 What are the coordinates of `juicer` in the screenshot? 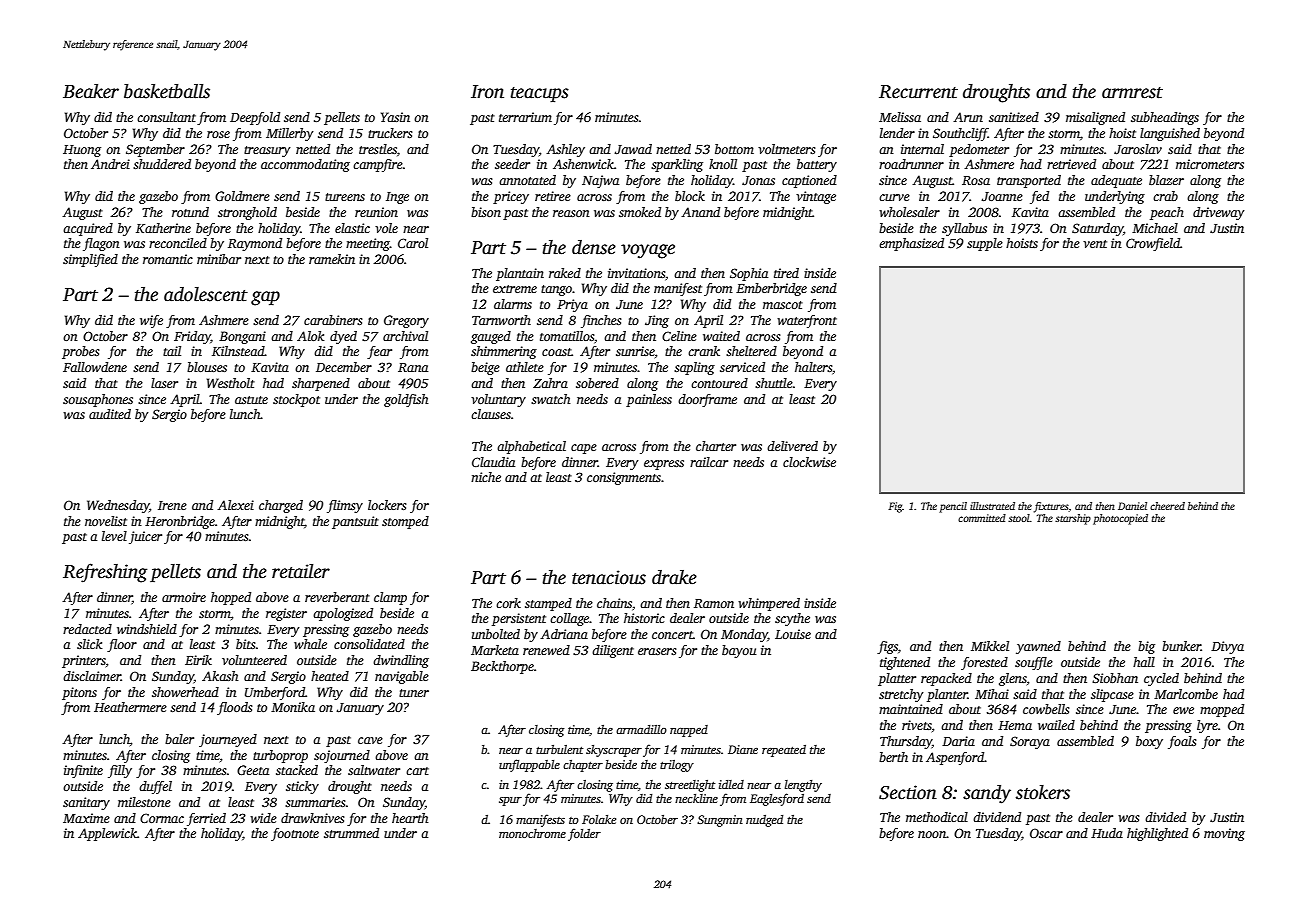 It's located at (145, 537).
